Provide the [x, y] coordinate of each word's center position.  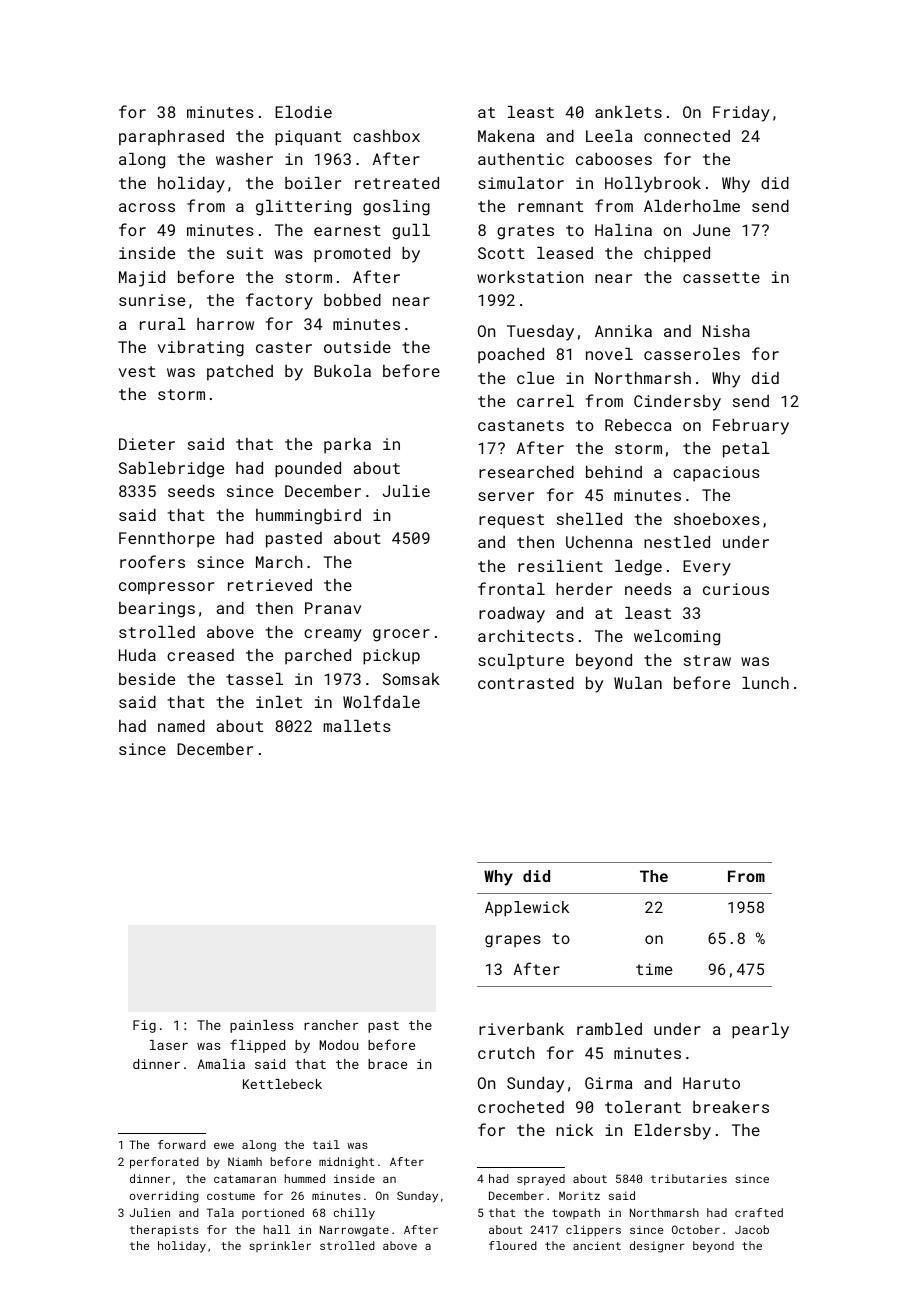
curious [736, 589]
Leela [609, 136]
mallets [357, 726]
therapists [164, 1231]
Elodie [303, 112]
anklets [628, 112]
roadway [512, 615]
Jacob [752, 1229]
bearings [157, 610]
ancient [597, 1245]
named [181, 726]
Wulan [638, 683]
